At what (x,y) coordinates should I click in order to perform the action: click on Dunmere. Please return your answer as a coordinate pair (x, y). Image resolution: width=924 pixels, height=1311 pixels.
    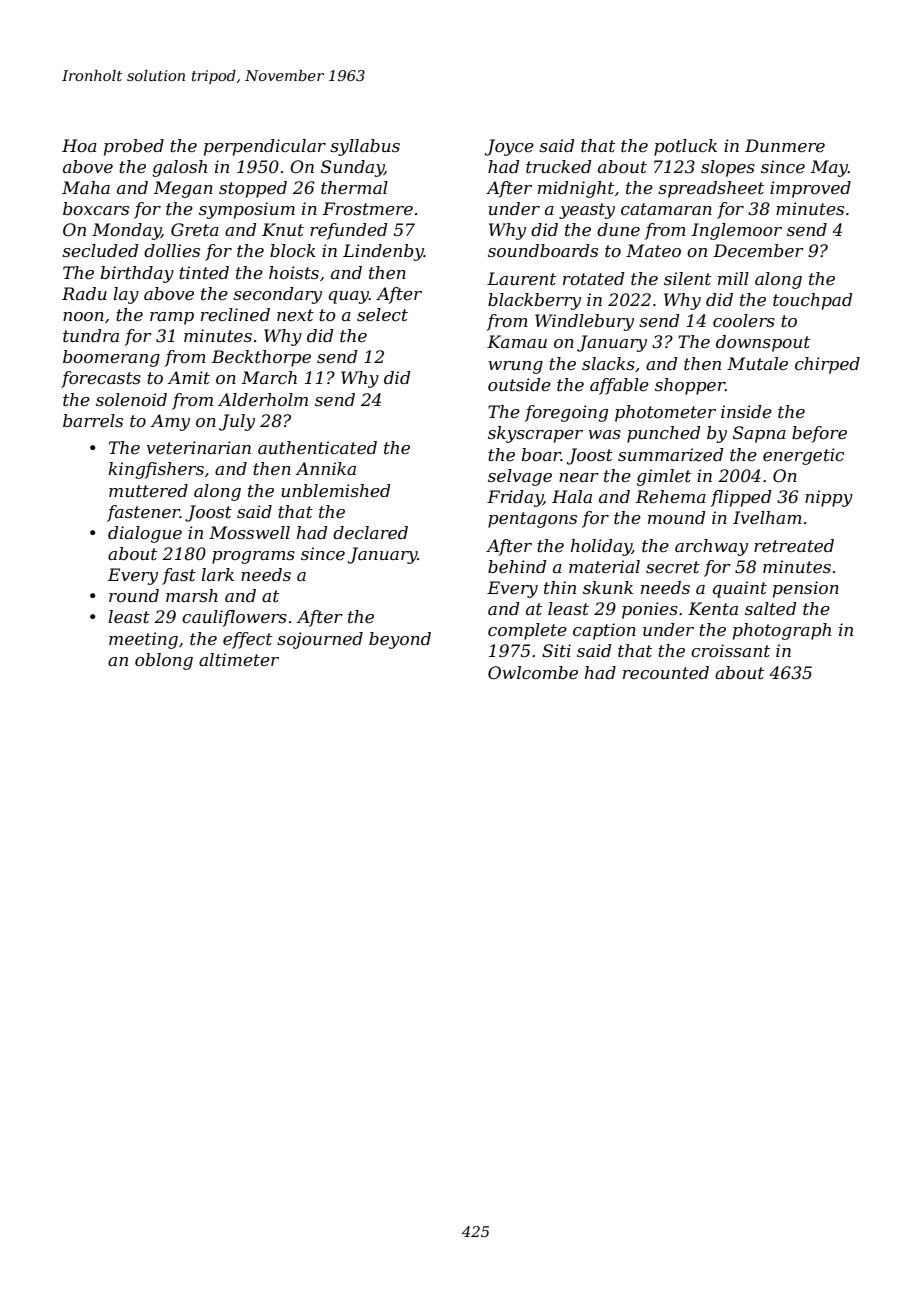
    Looking at the image, I should click on (785, 145).
